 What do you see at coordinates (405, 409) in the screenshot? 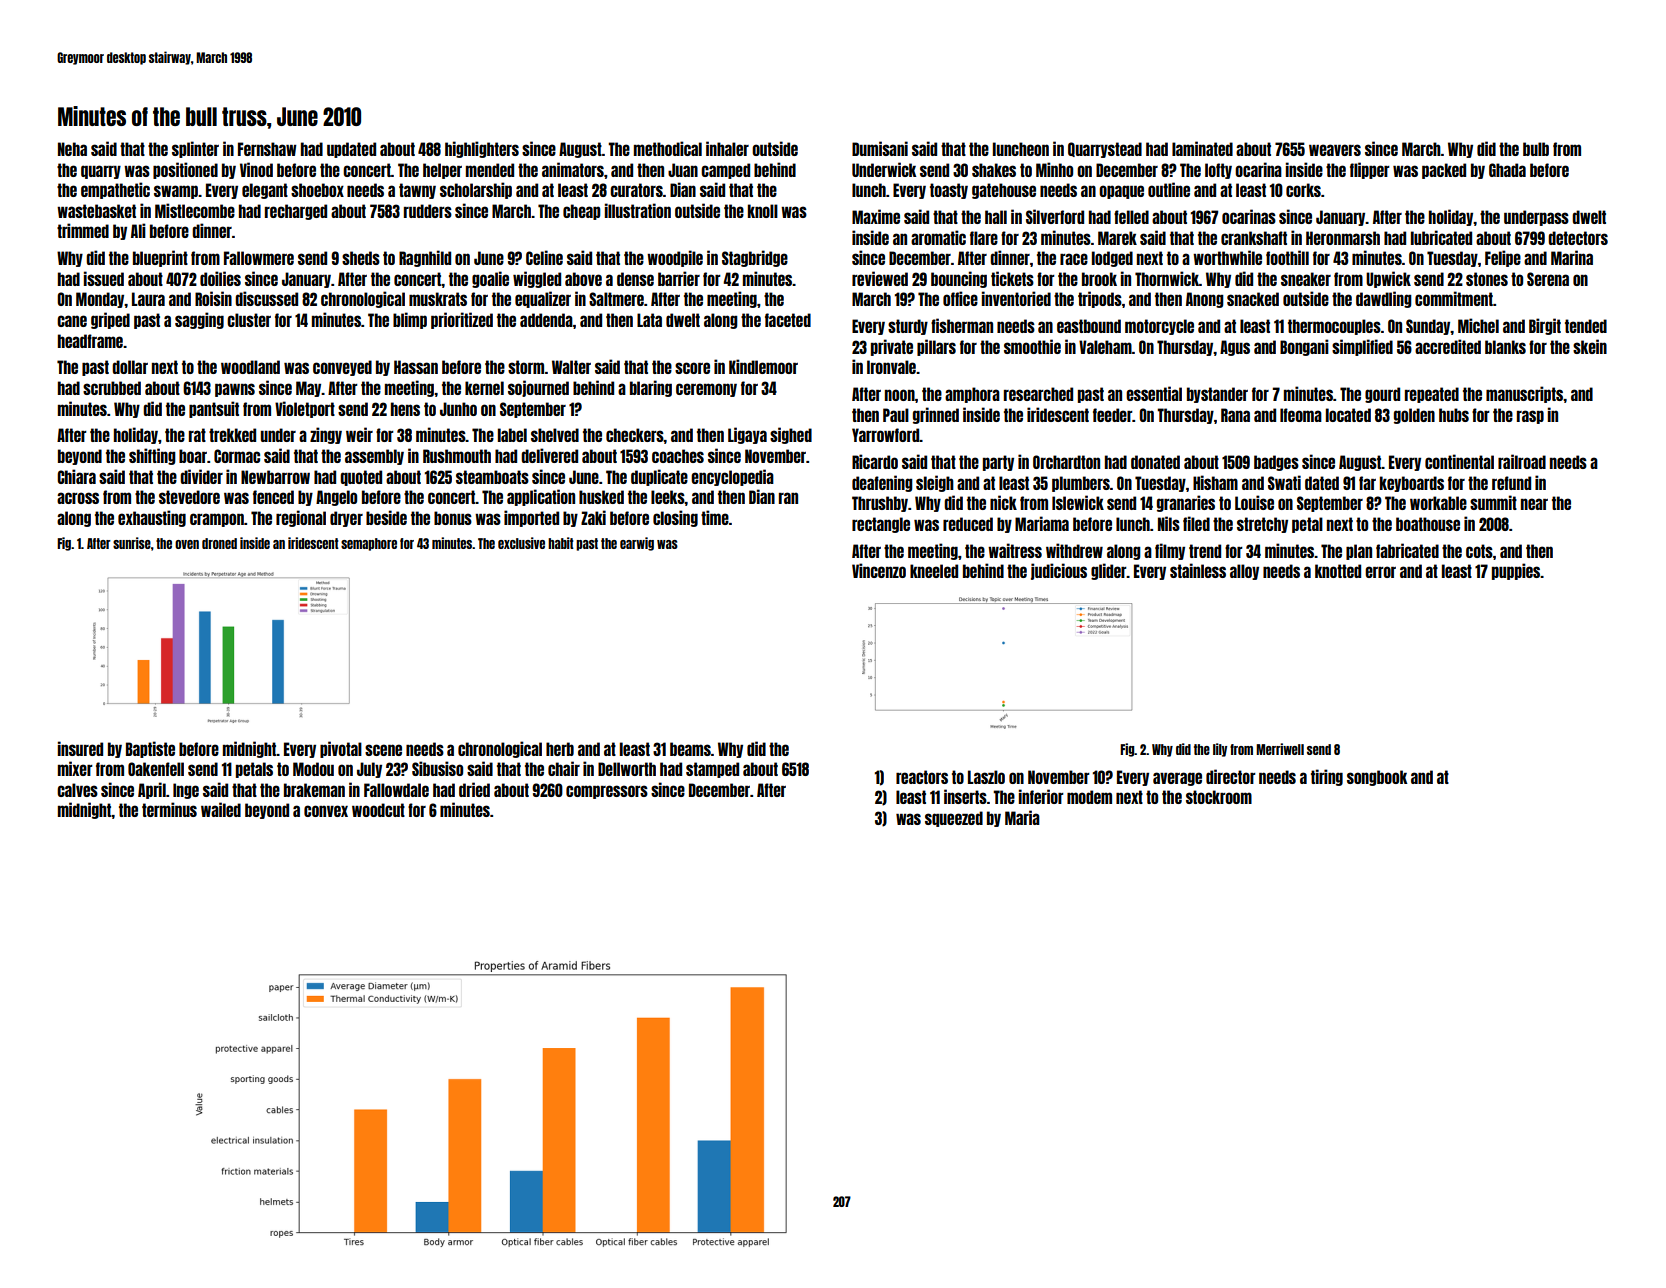
I see `hens` at bounding box center [405, 409].
